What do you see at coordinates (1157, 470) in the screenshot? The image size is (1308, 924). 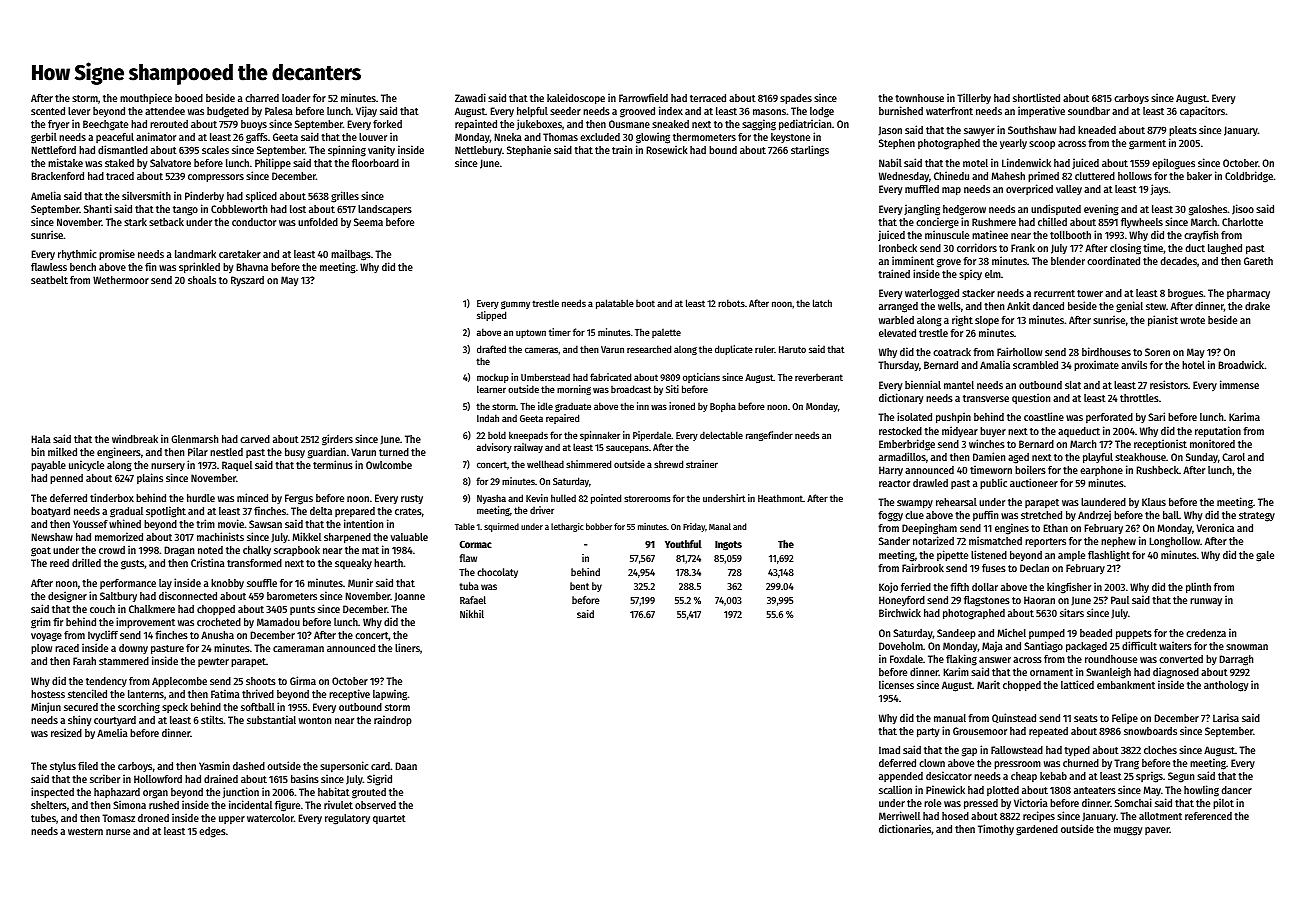 I see `Rushbeck` at bounding box center [1157, 470].
